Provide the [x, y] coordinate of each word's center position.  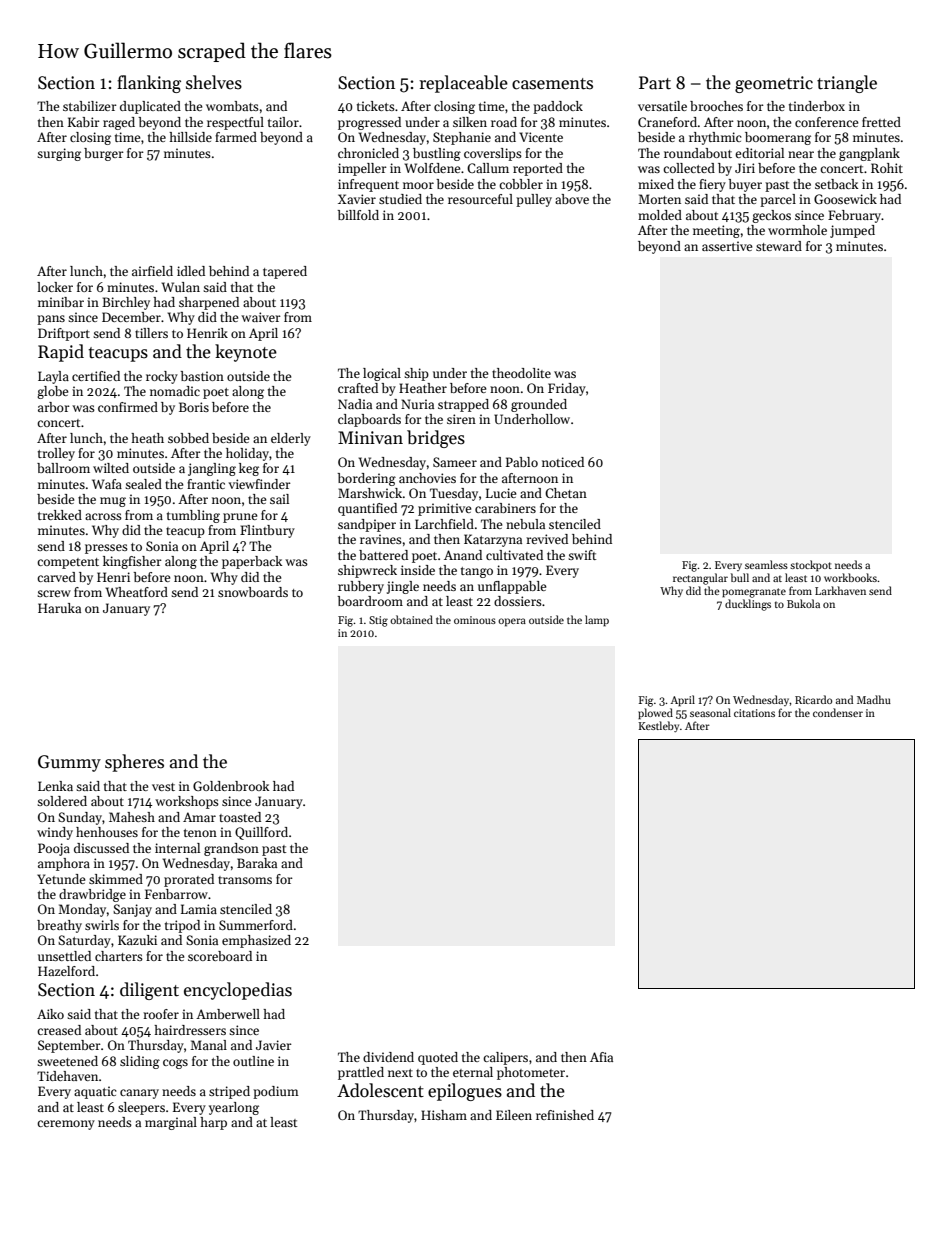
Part [655, 83]
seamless [766, 564]
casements [552, 84]
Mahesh [132, 817]
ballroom [63, 468]
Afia [601, 1057]
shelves [214, 82]
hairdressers [190, 1030]
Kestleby [658, 726]
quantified [367, 509]
